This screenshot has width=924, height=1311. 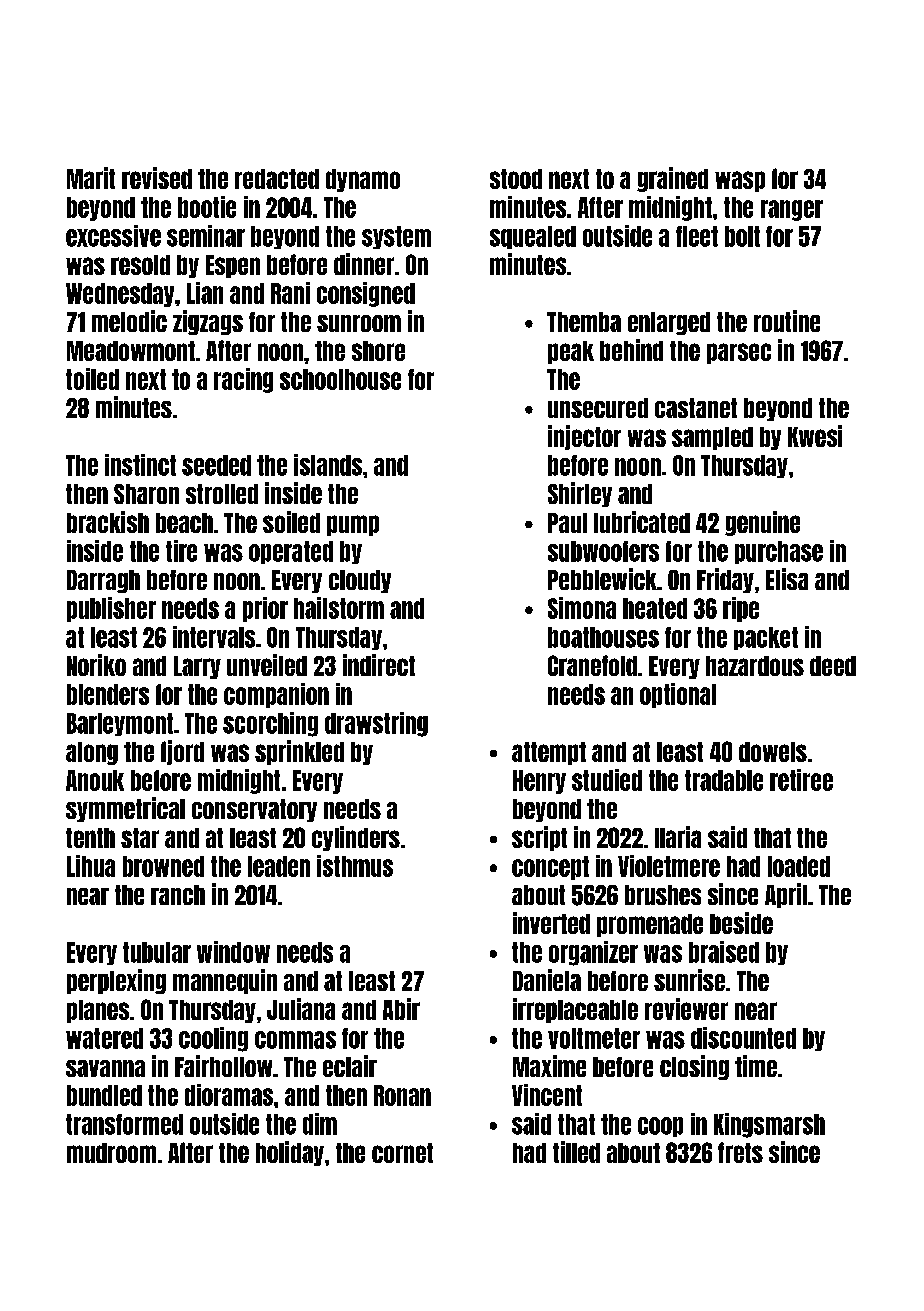 I want to click on drawstring, so click(x=376, y=724).
